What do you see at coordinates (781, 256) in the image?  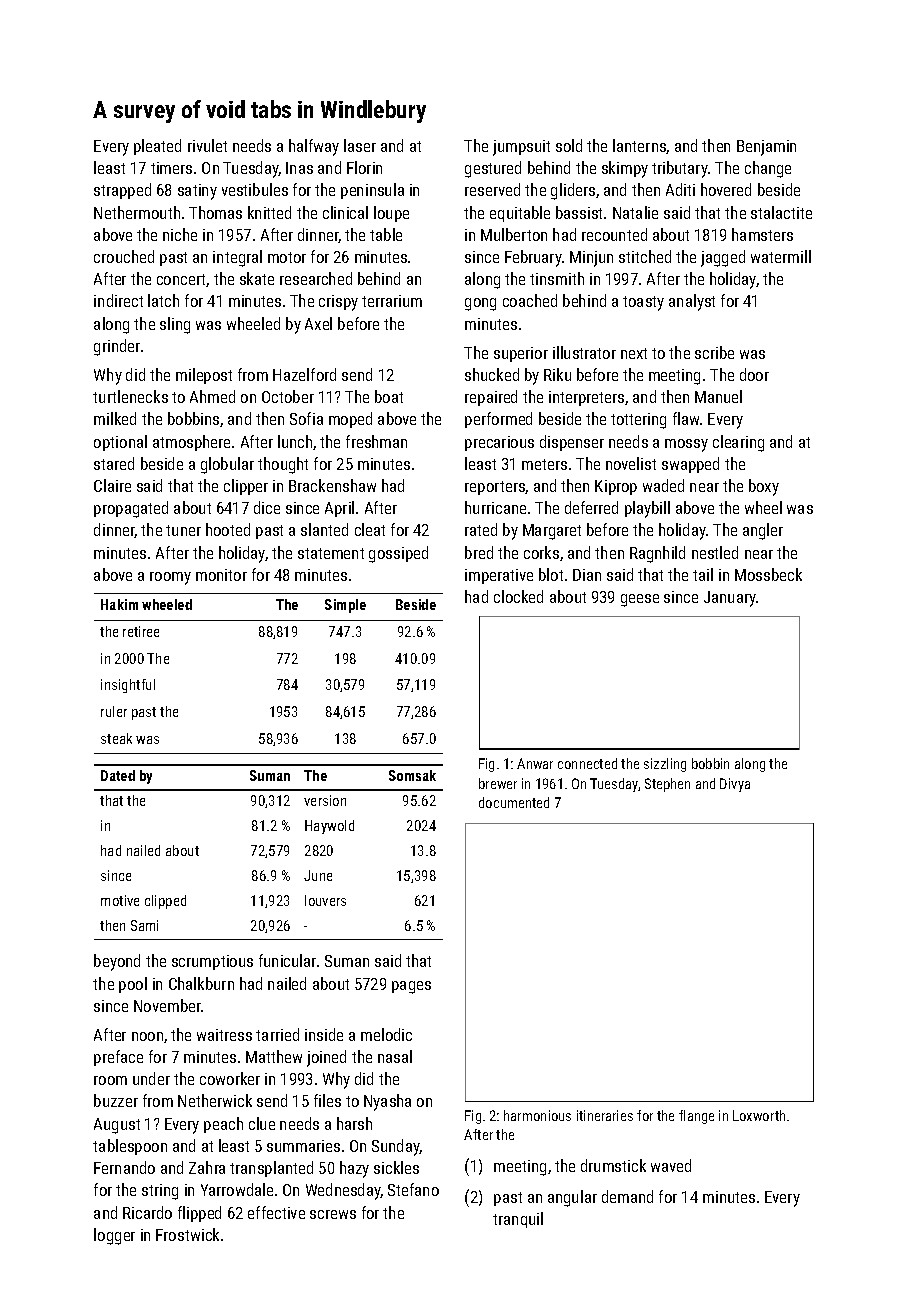 I see `watermill` at bounding box center [781, 256].
